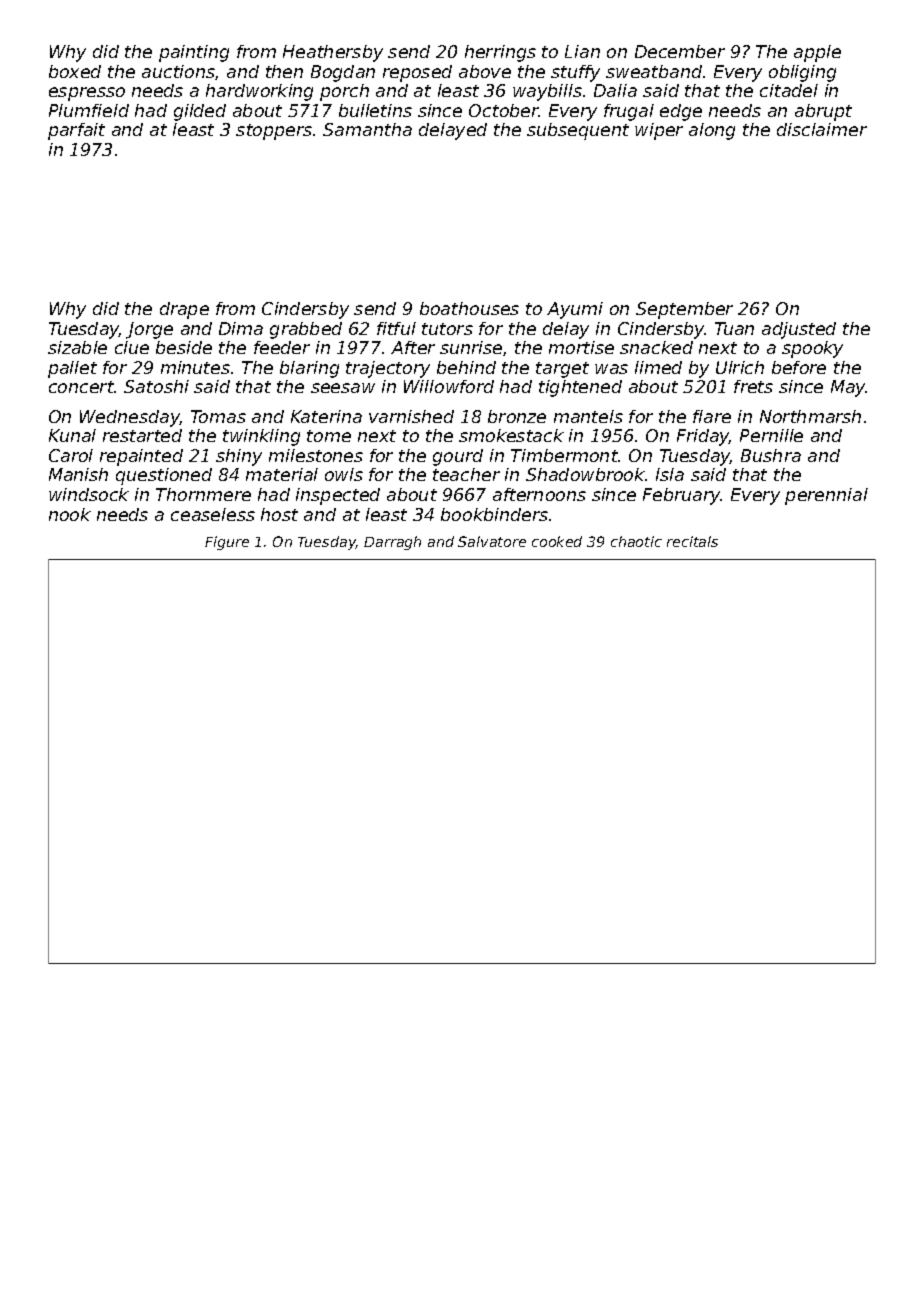 This screenshot has height=1308, width=924. I want to click on painting, so click(194, 53).
